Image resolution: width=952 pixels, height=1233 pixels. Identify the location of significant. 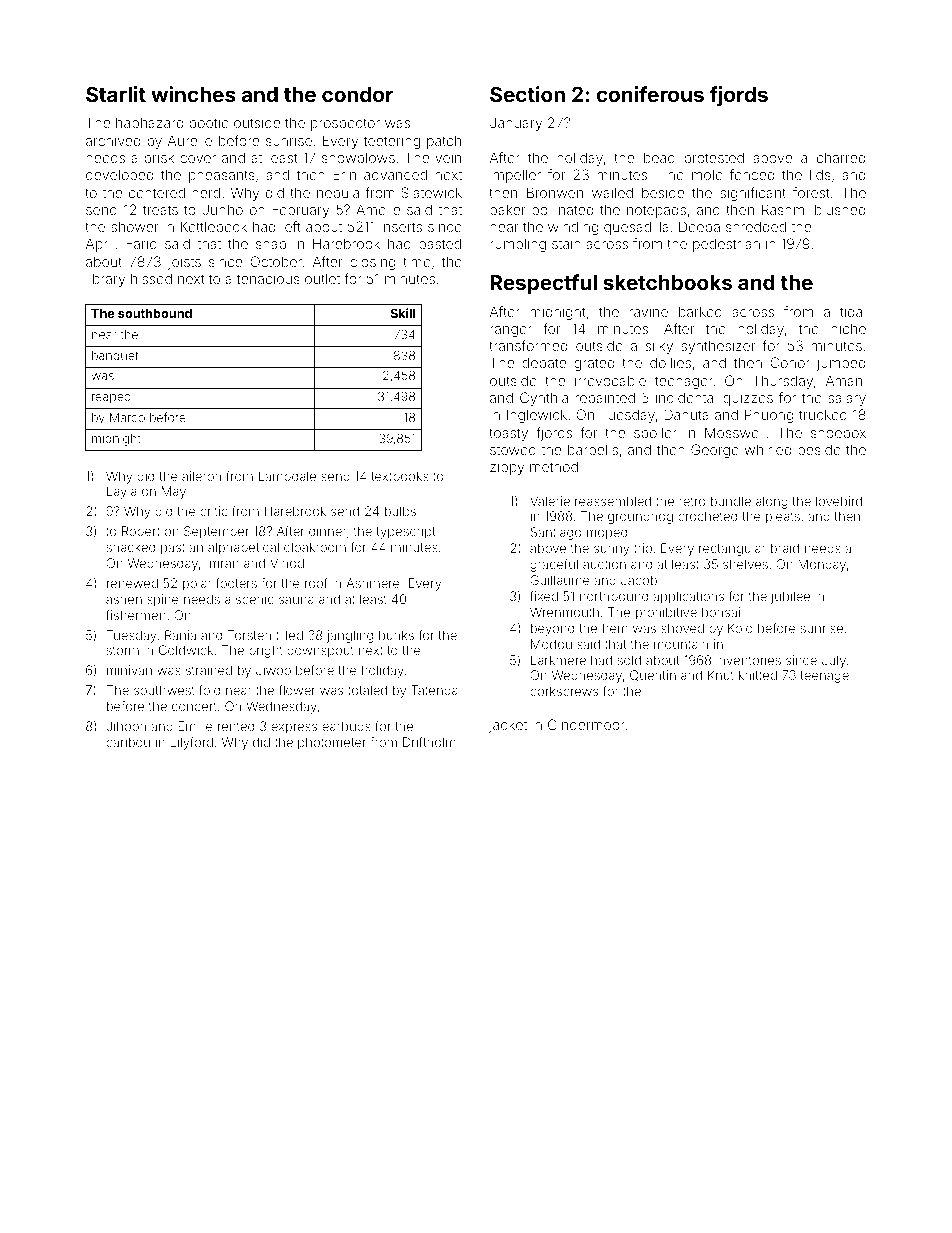
(753, 194).
